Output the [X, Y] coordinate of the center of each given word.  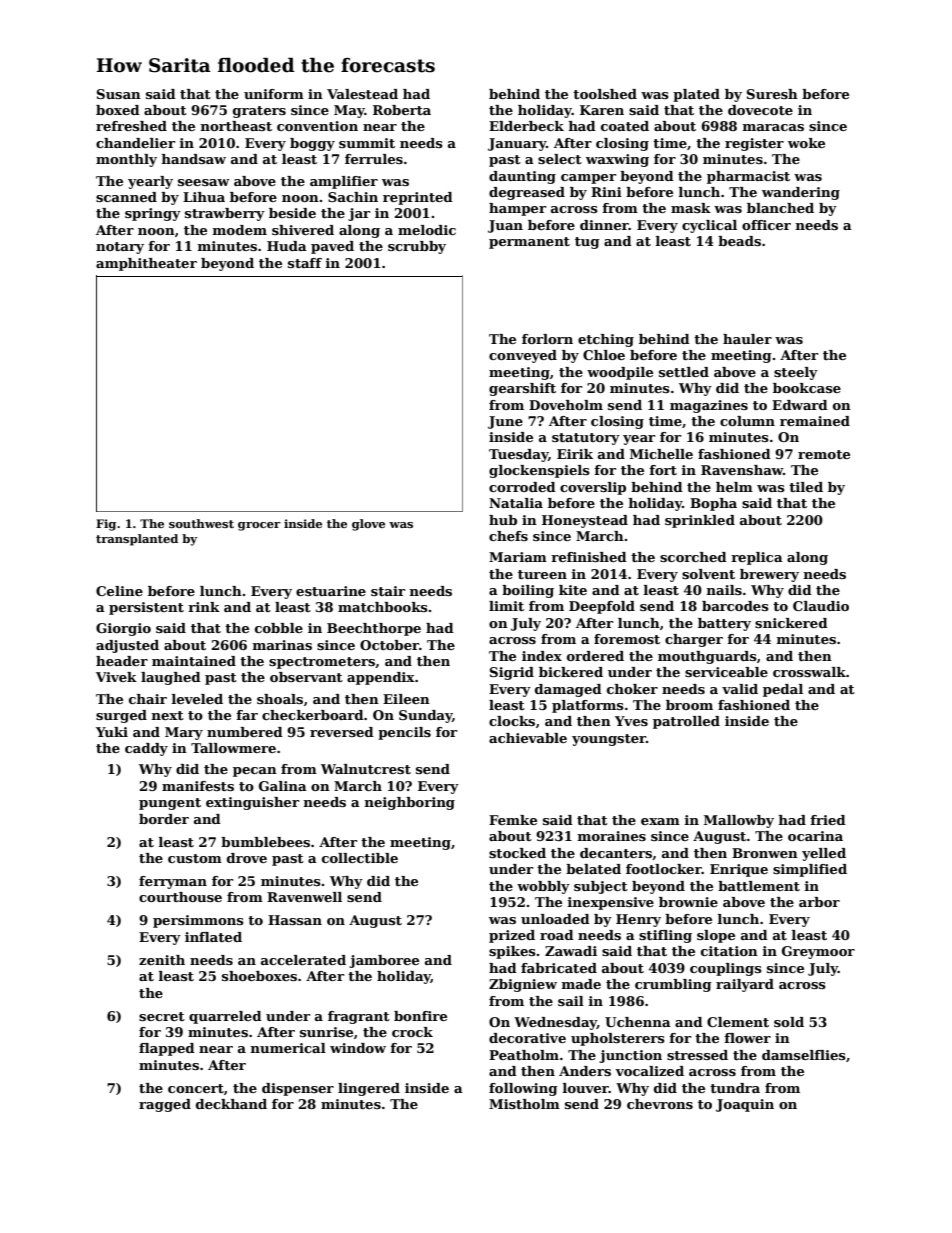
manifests [198, 786]
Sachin [353, 197]
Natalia [516, 503]
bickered [571, 672]
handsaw [194, 159]
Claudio [821, 606]
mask [691, 208]
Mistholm [524, 1104]
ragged [165, 1105]
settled [684, 372]
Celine [119, 591]
